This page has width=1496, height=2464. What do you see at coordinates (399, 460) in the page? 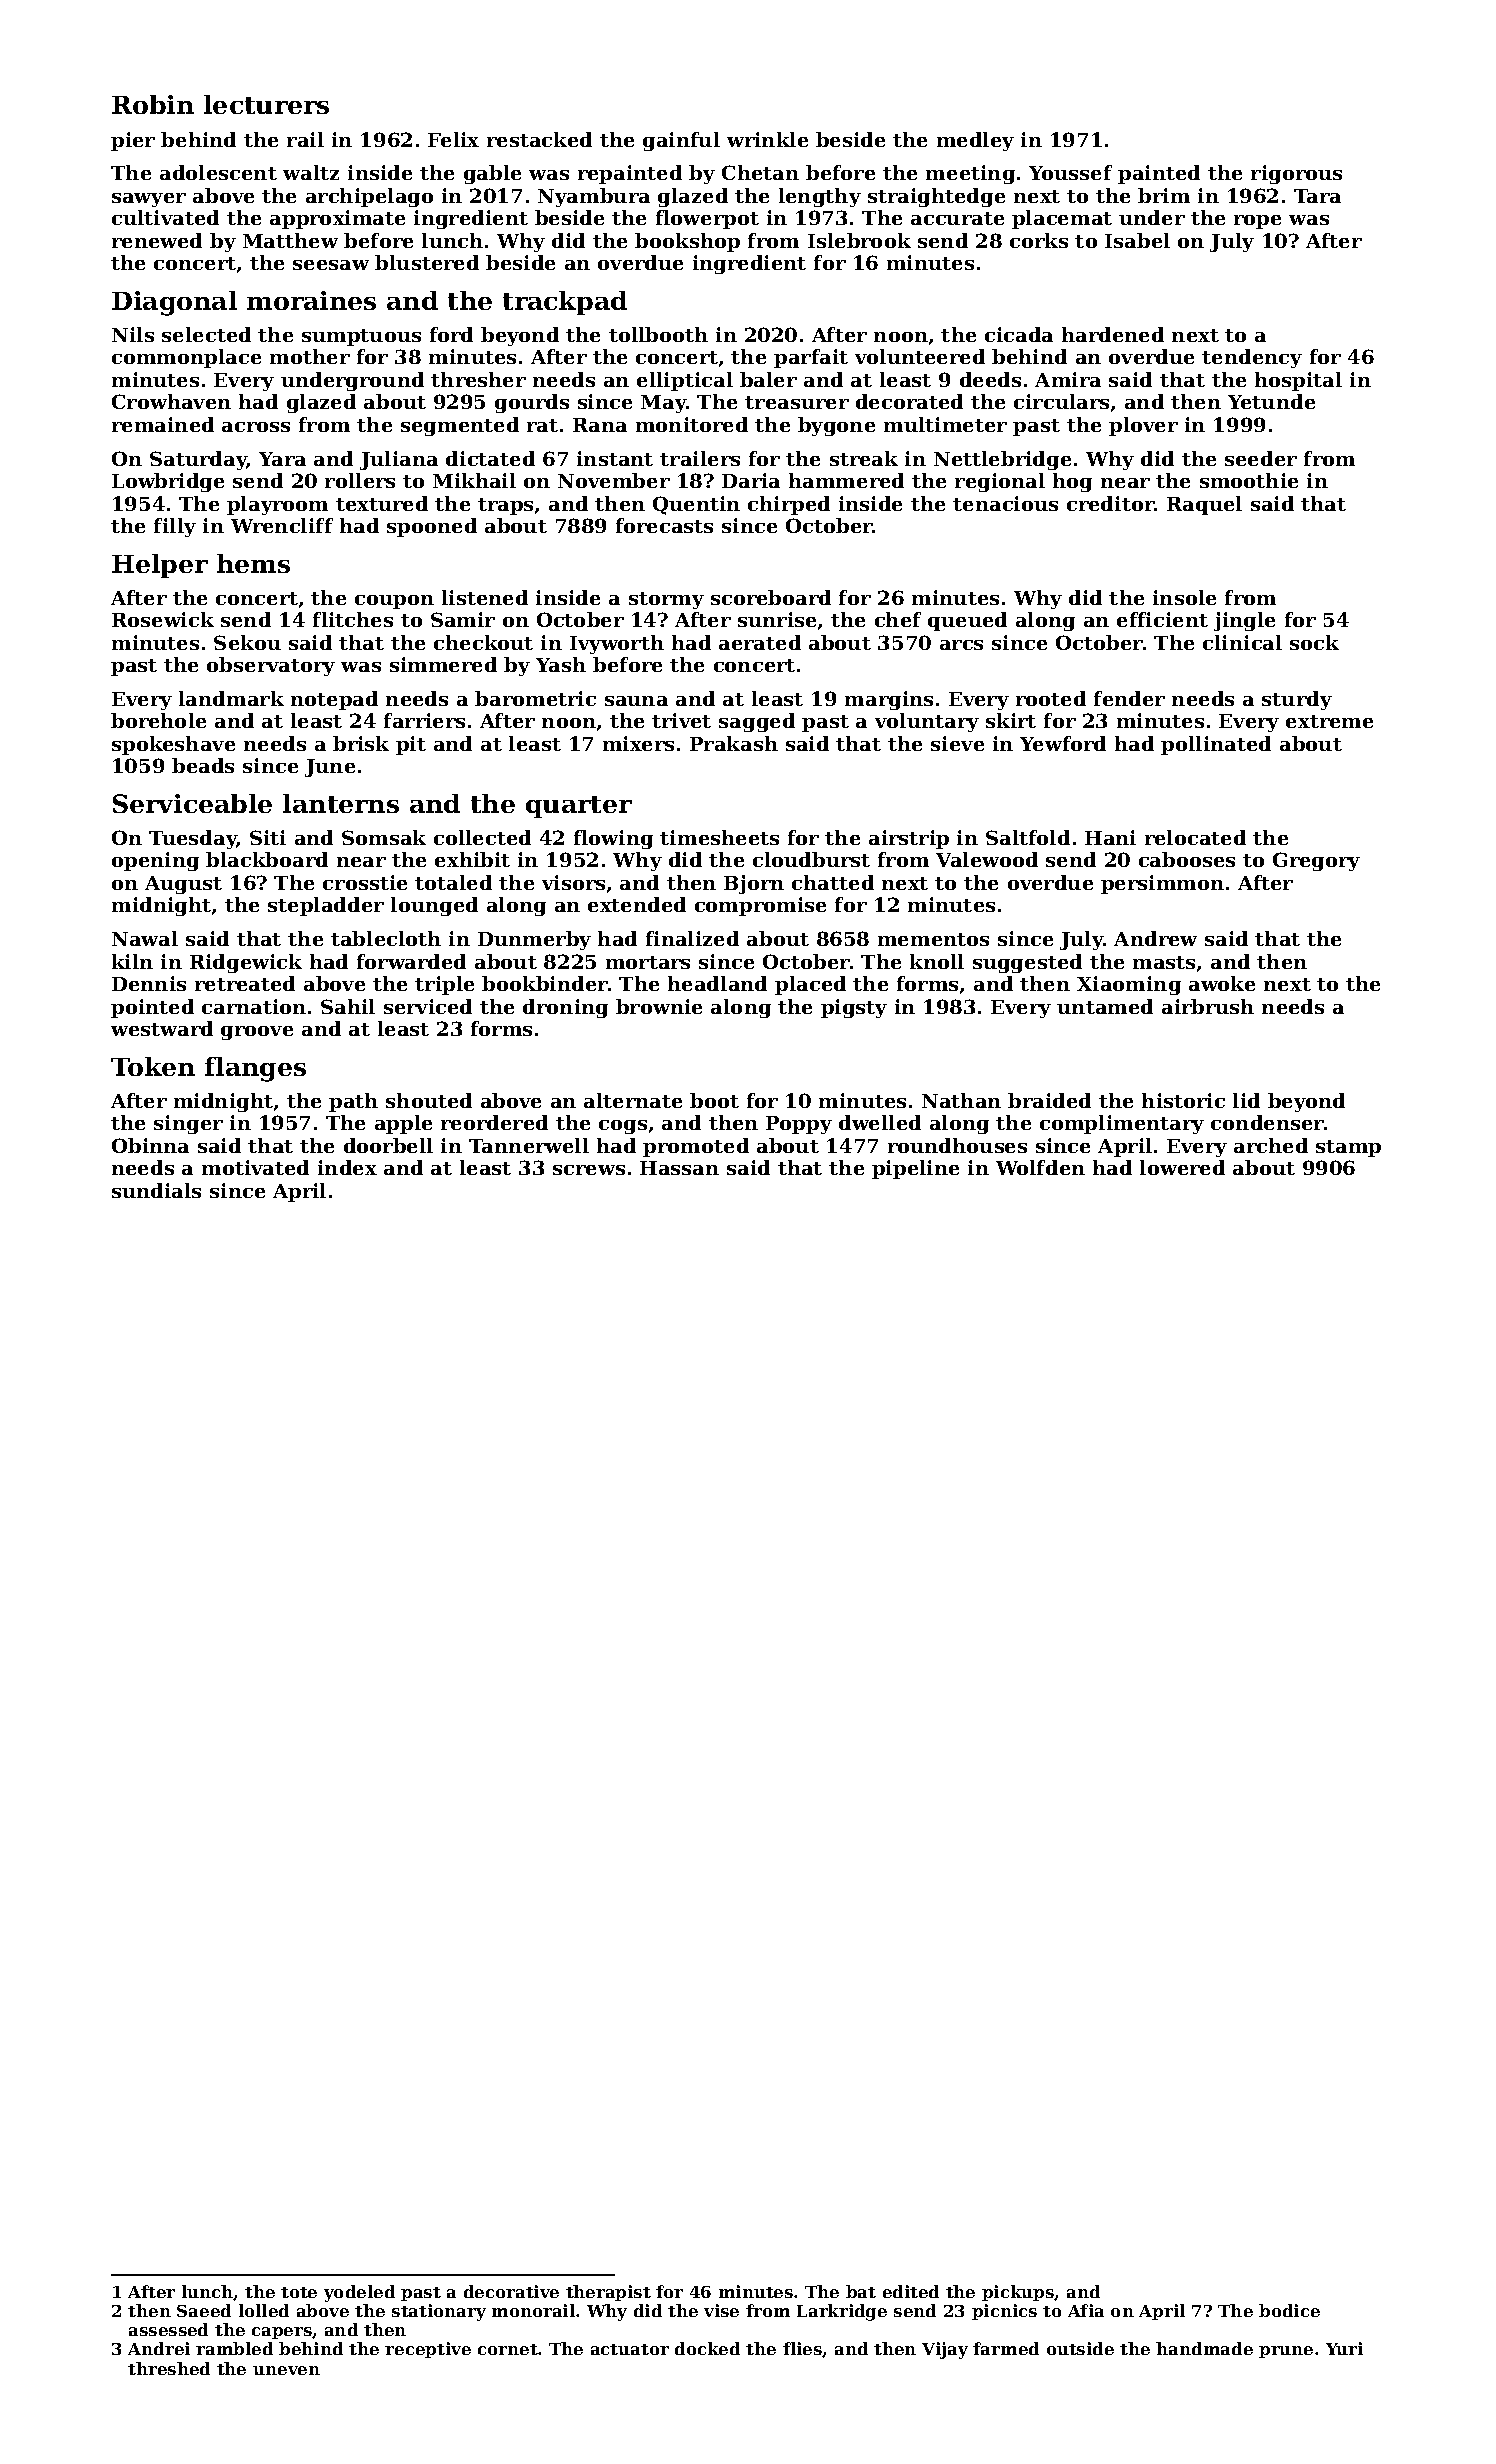
I see `Juliana` at bounding box center [399, 460].
